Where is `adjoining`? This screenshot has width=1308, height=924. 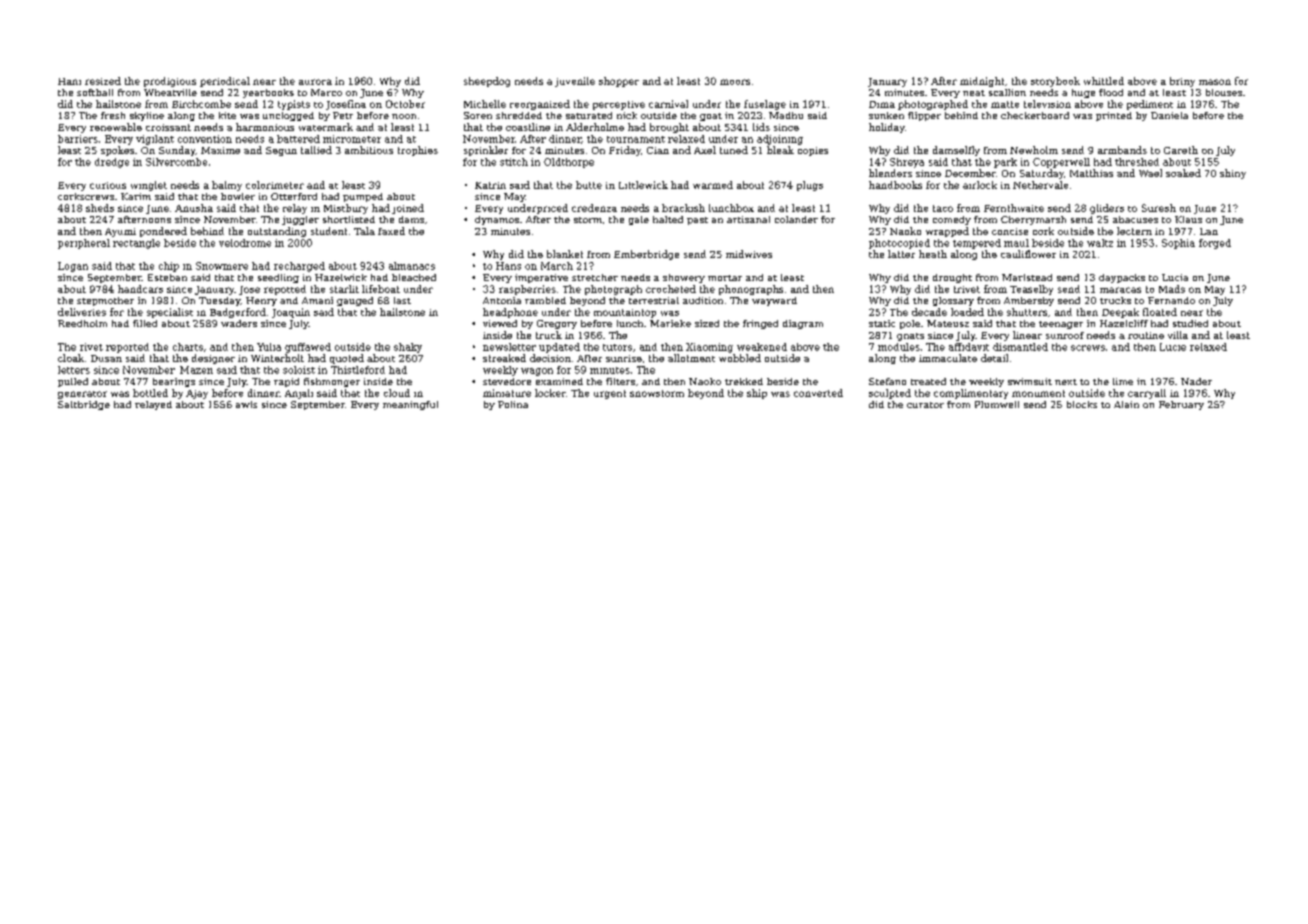 adjoining is located at coordinates (780, 140).
